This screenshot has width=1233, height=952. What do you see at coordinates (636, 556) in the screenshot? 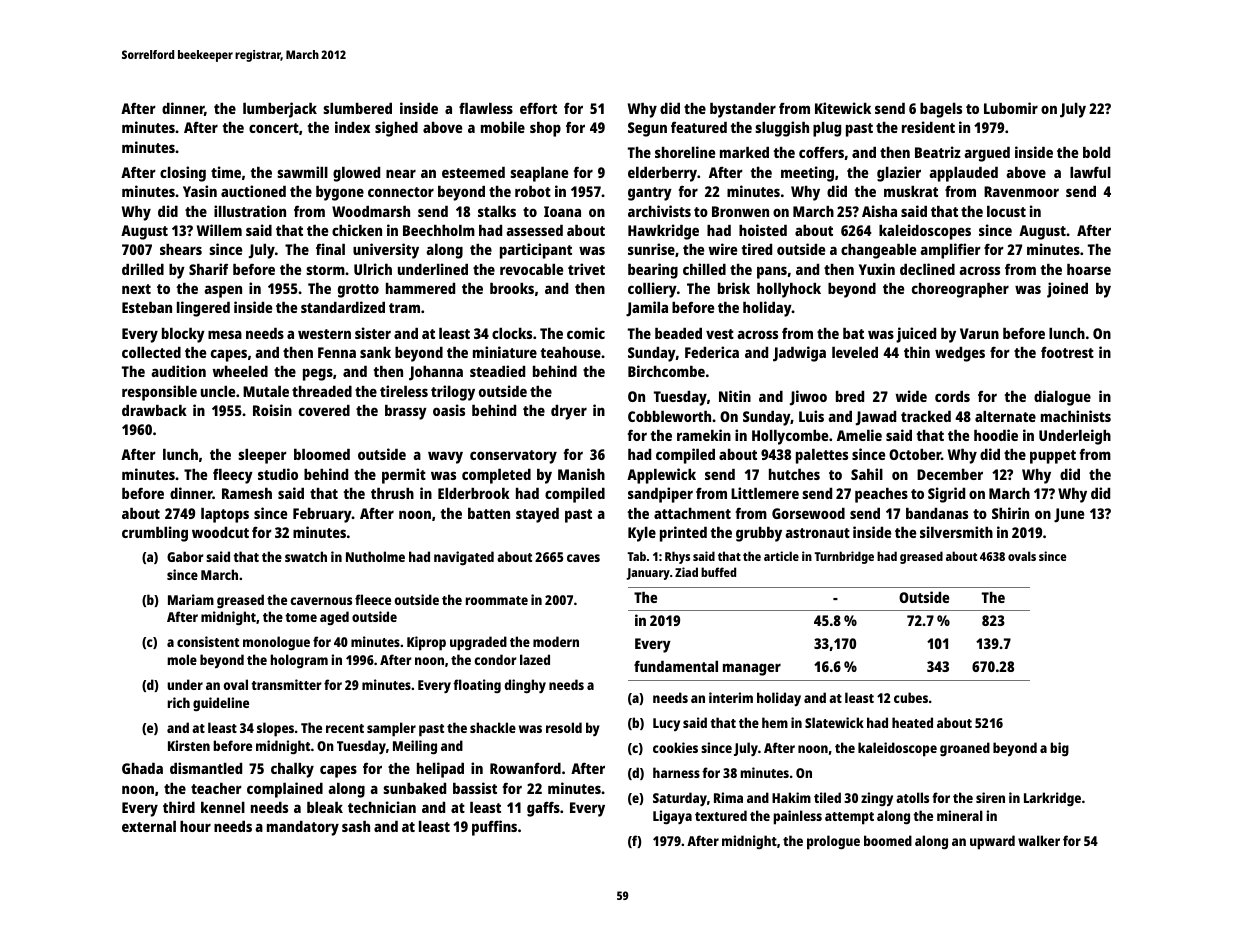
I see `Tab` at bounding box center [636, 556].
